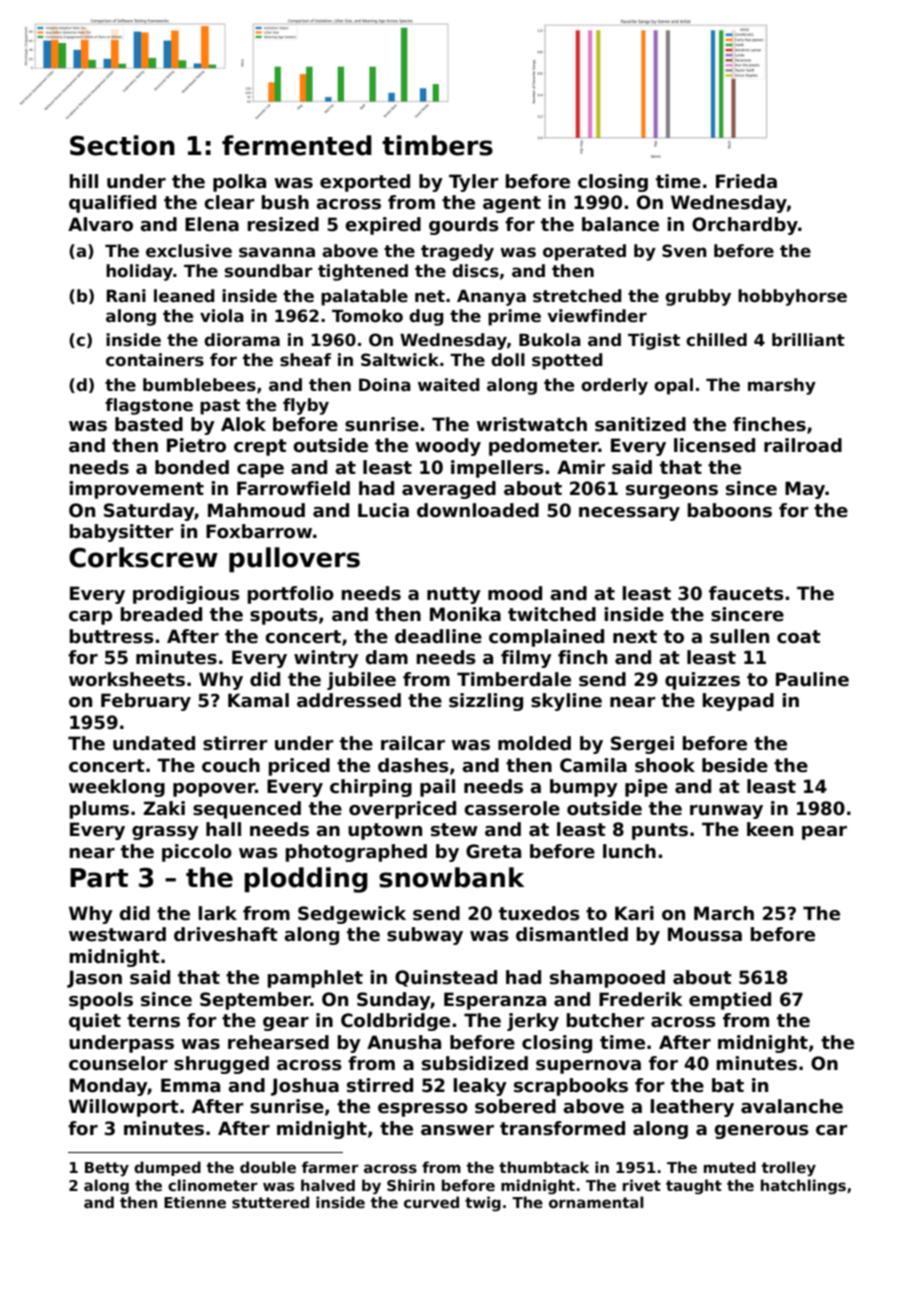  What do you see at coordinates (620, 224) in the screenshot?
I see `balance` at bounding box center [620, 224].
